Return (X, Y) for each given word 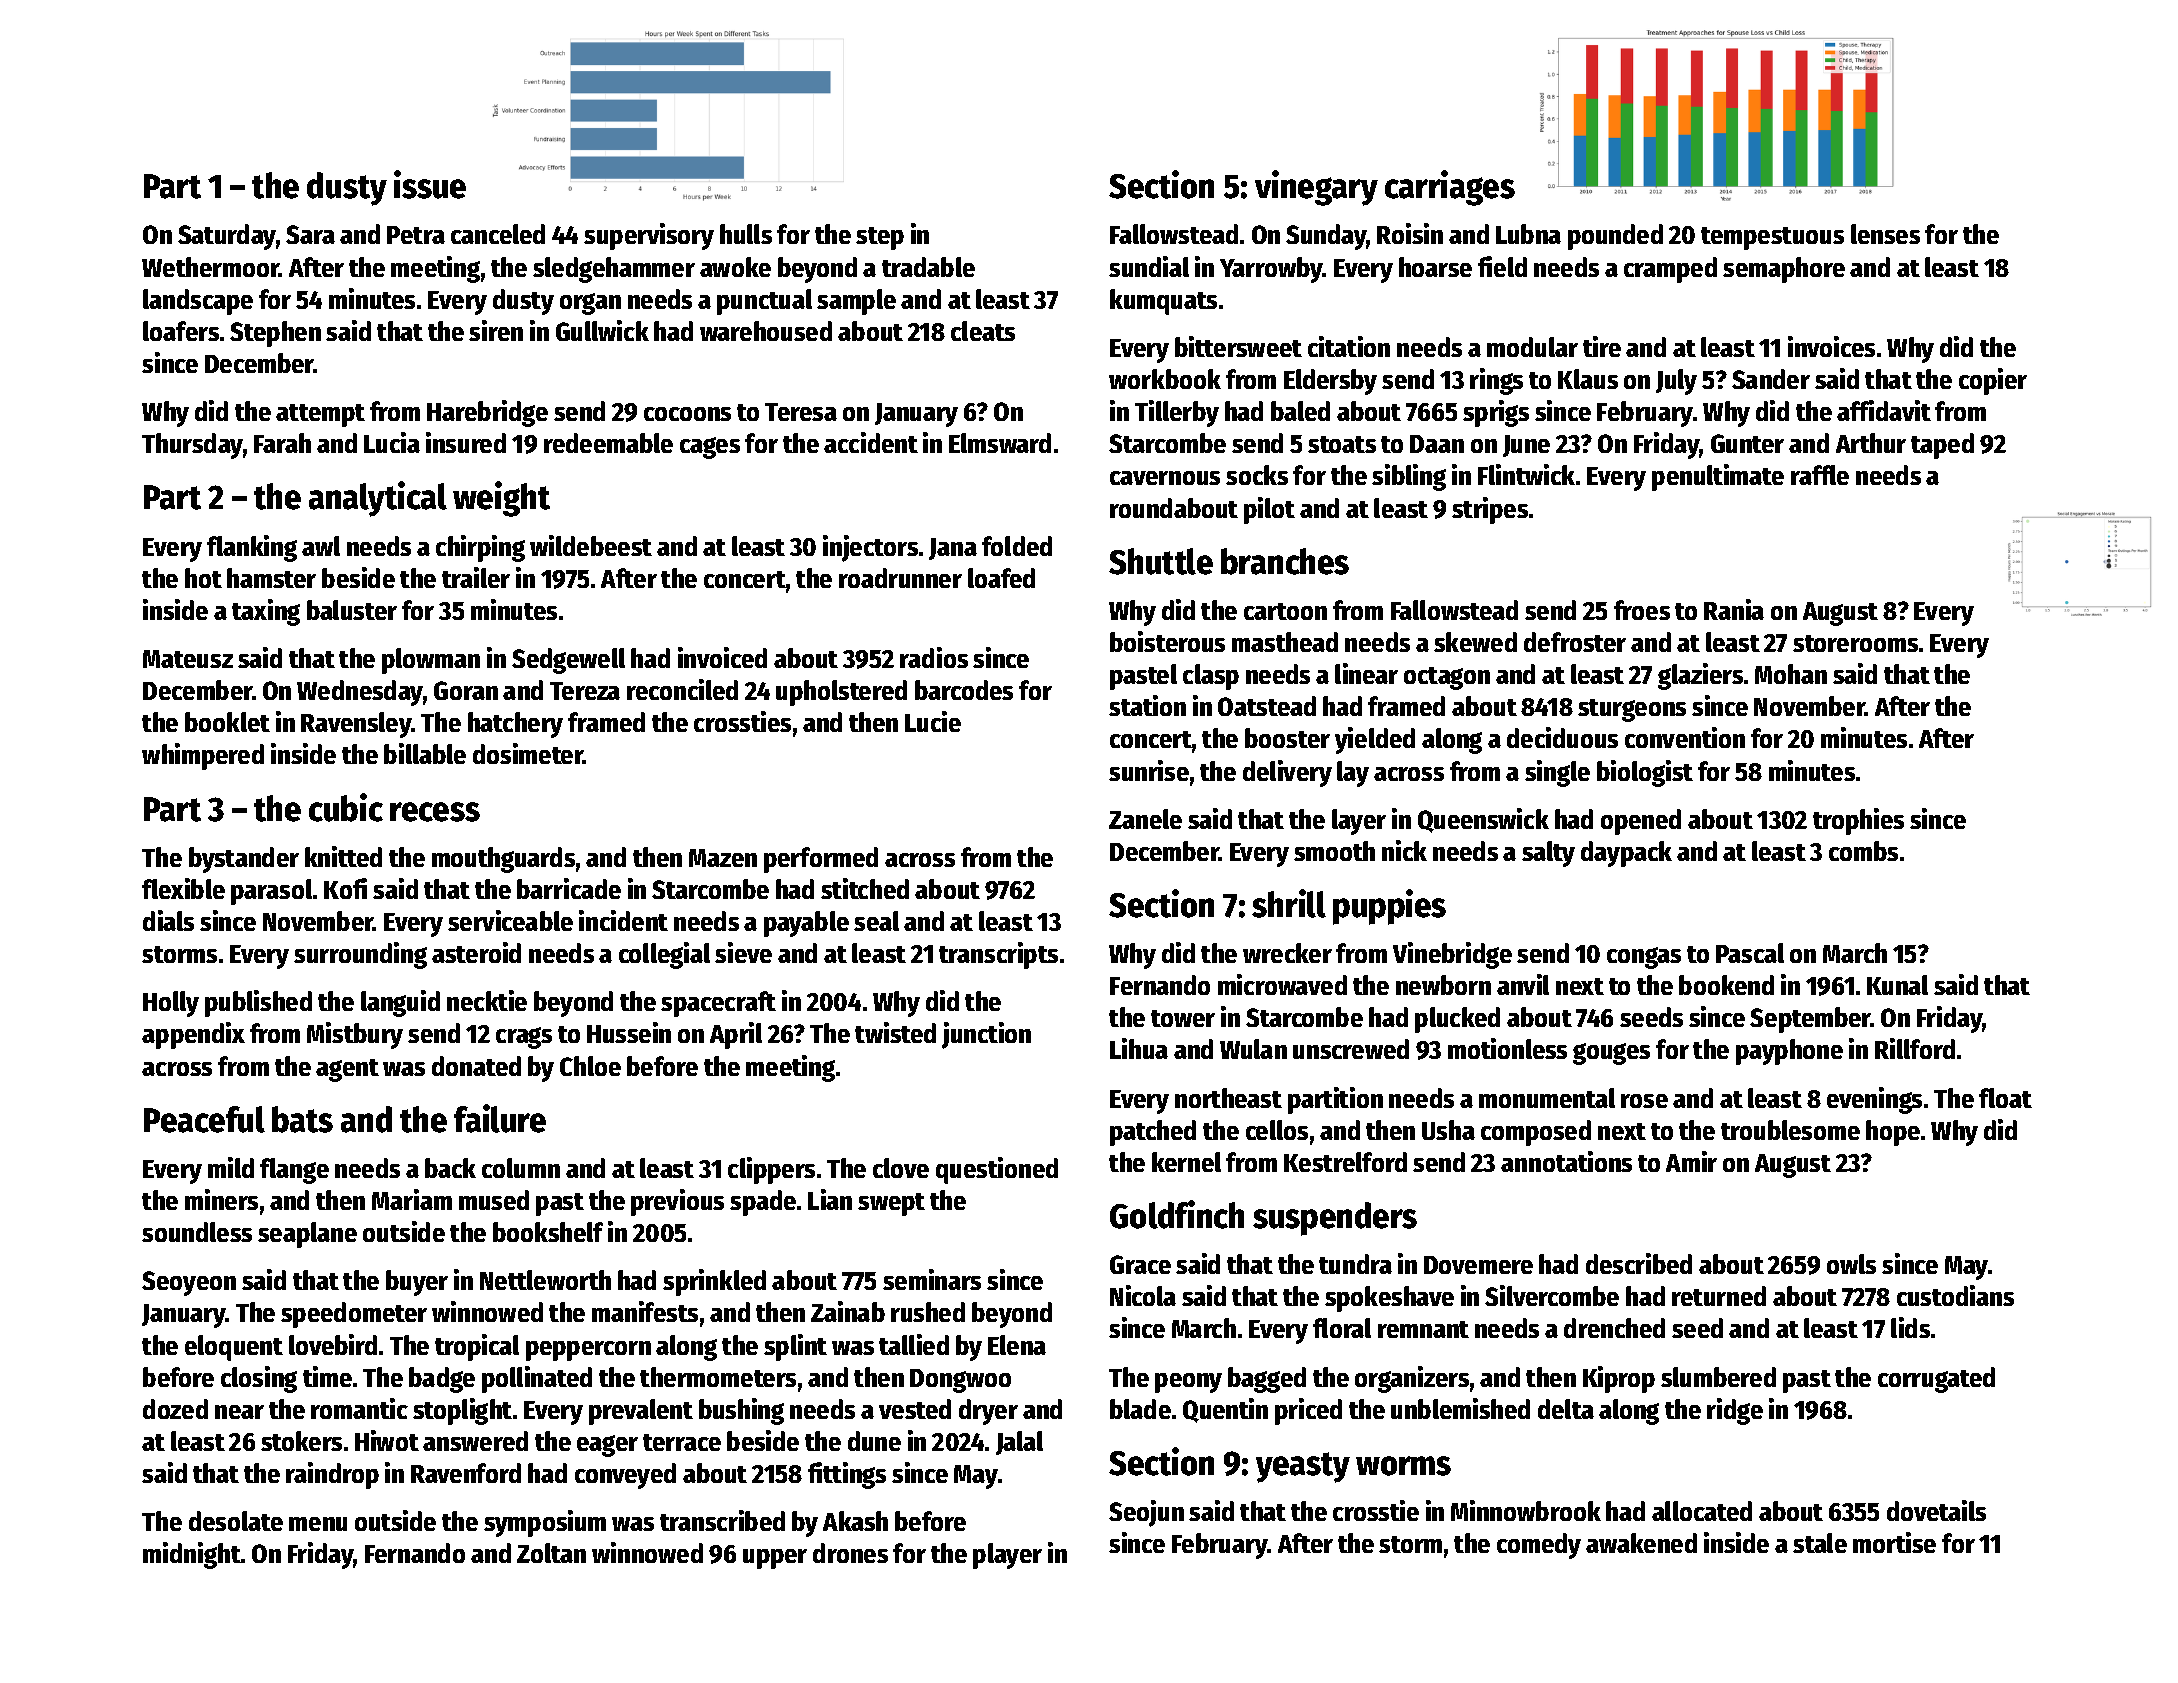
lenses (1885, 234)
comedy (1539, 1546)
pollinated (537, 1379)
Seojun (1146, 1513)
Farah (282, 443)
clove (901, 1168)
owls (1851, 1264)
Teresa (801, 412)
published (258, 1003)
